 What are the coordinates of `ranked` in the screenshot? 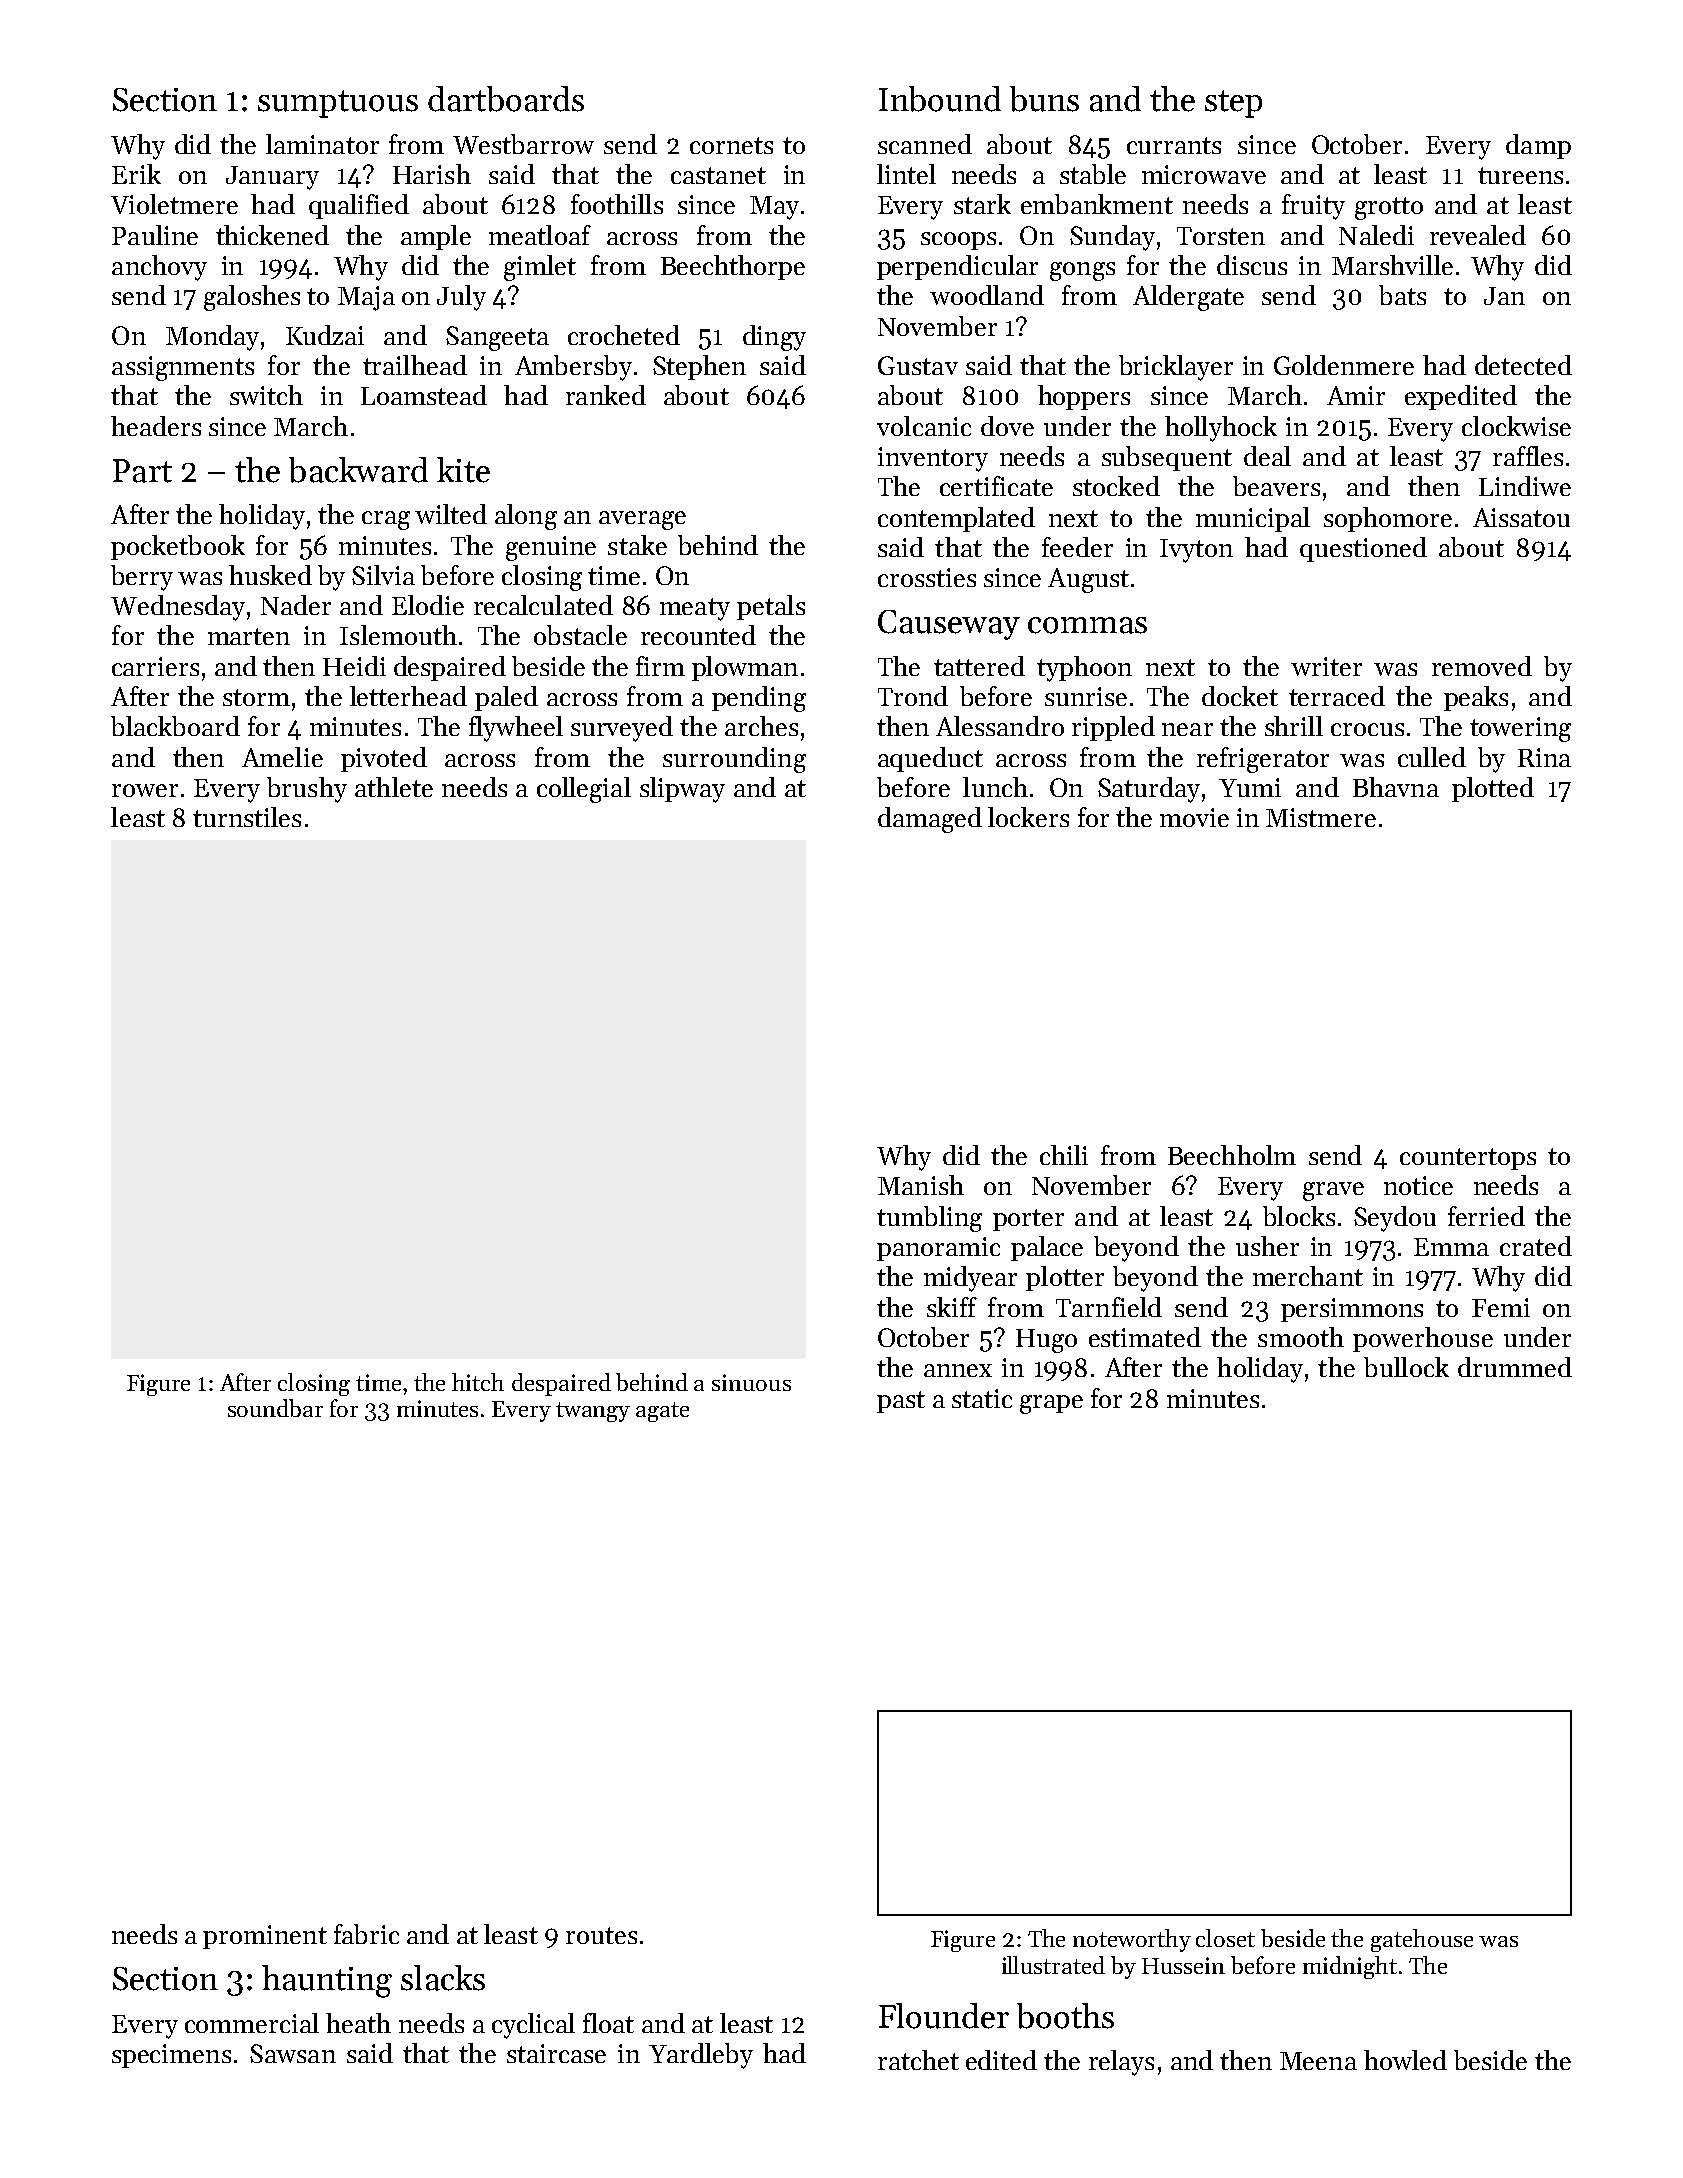 It's located at (606, 395).
